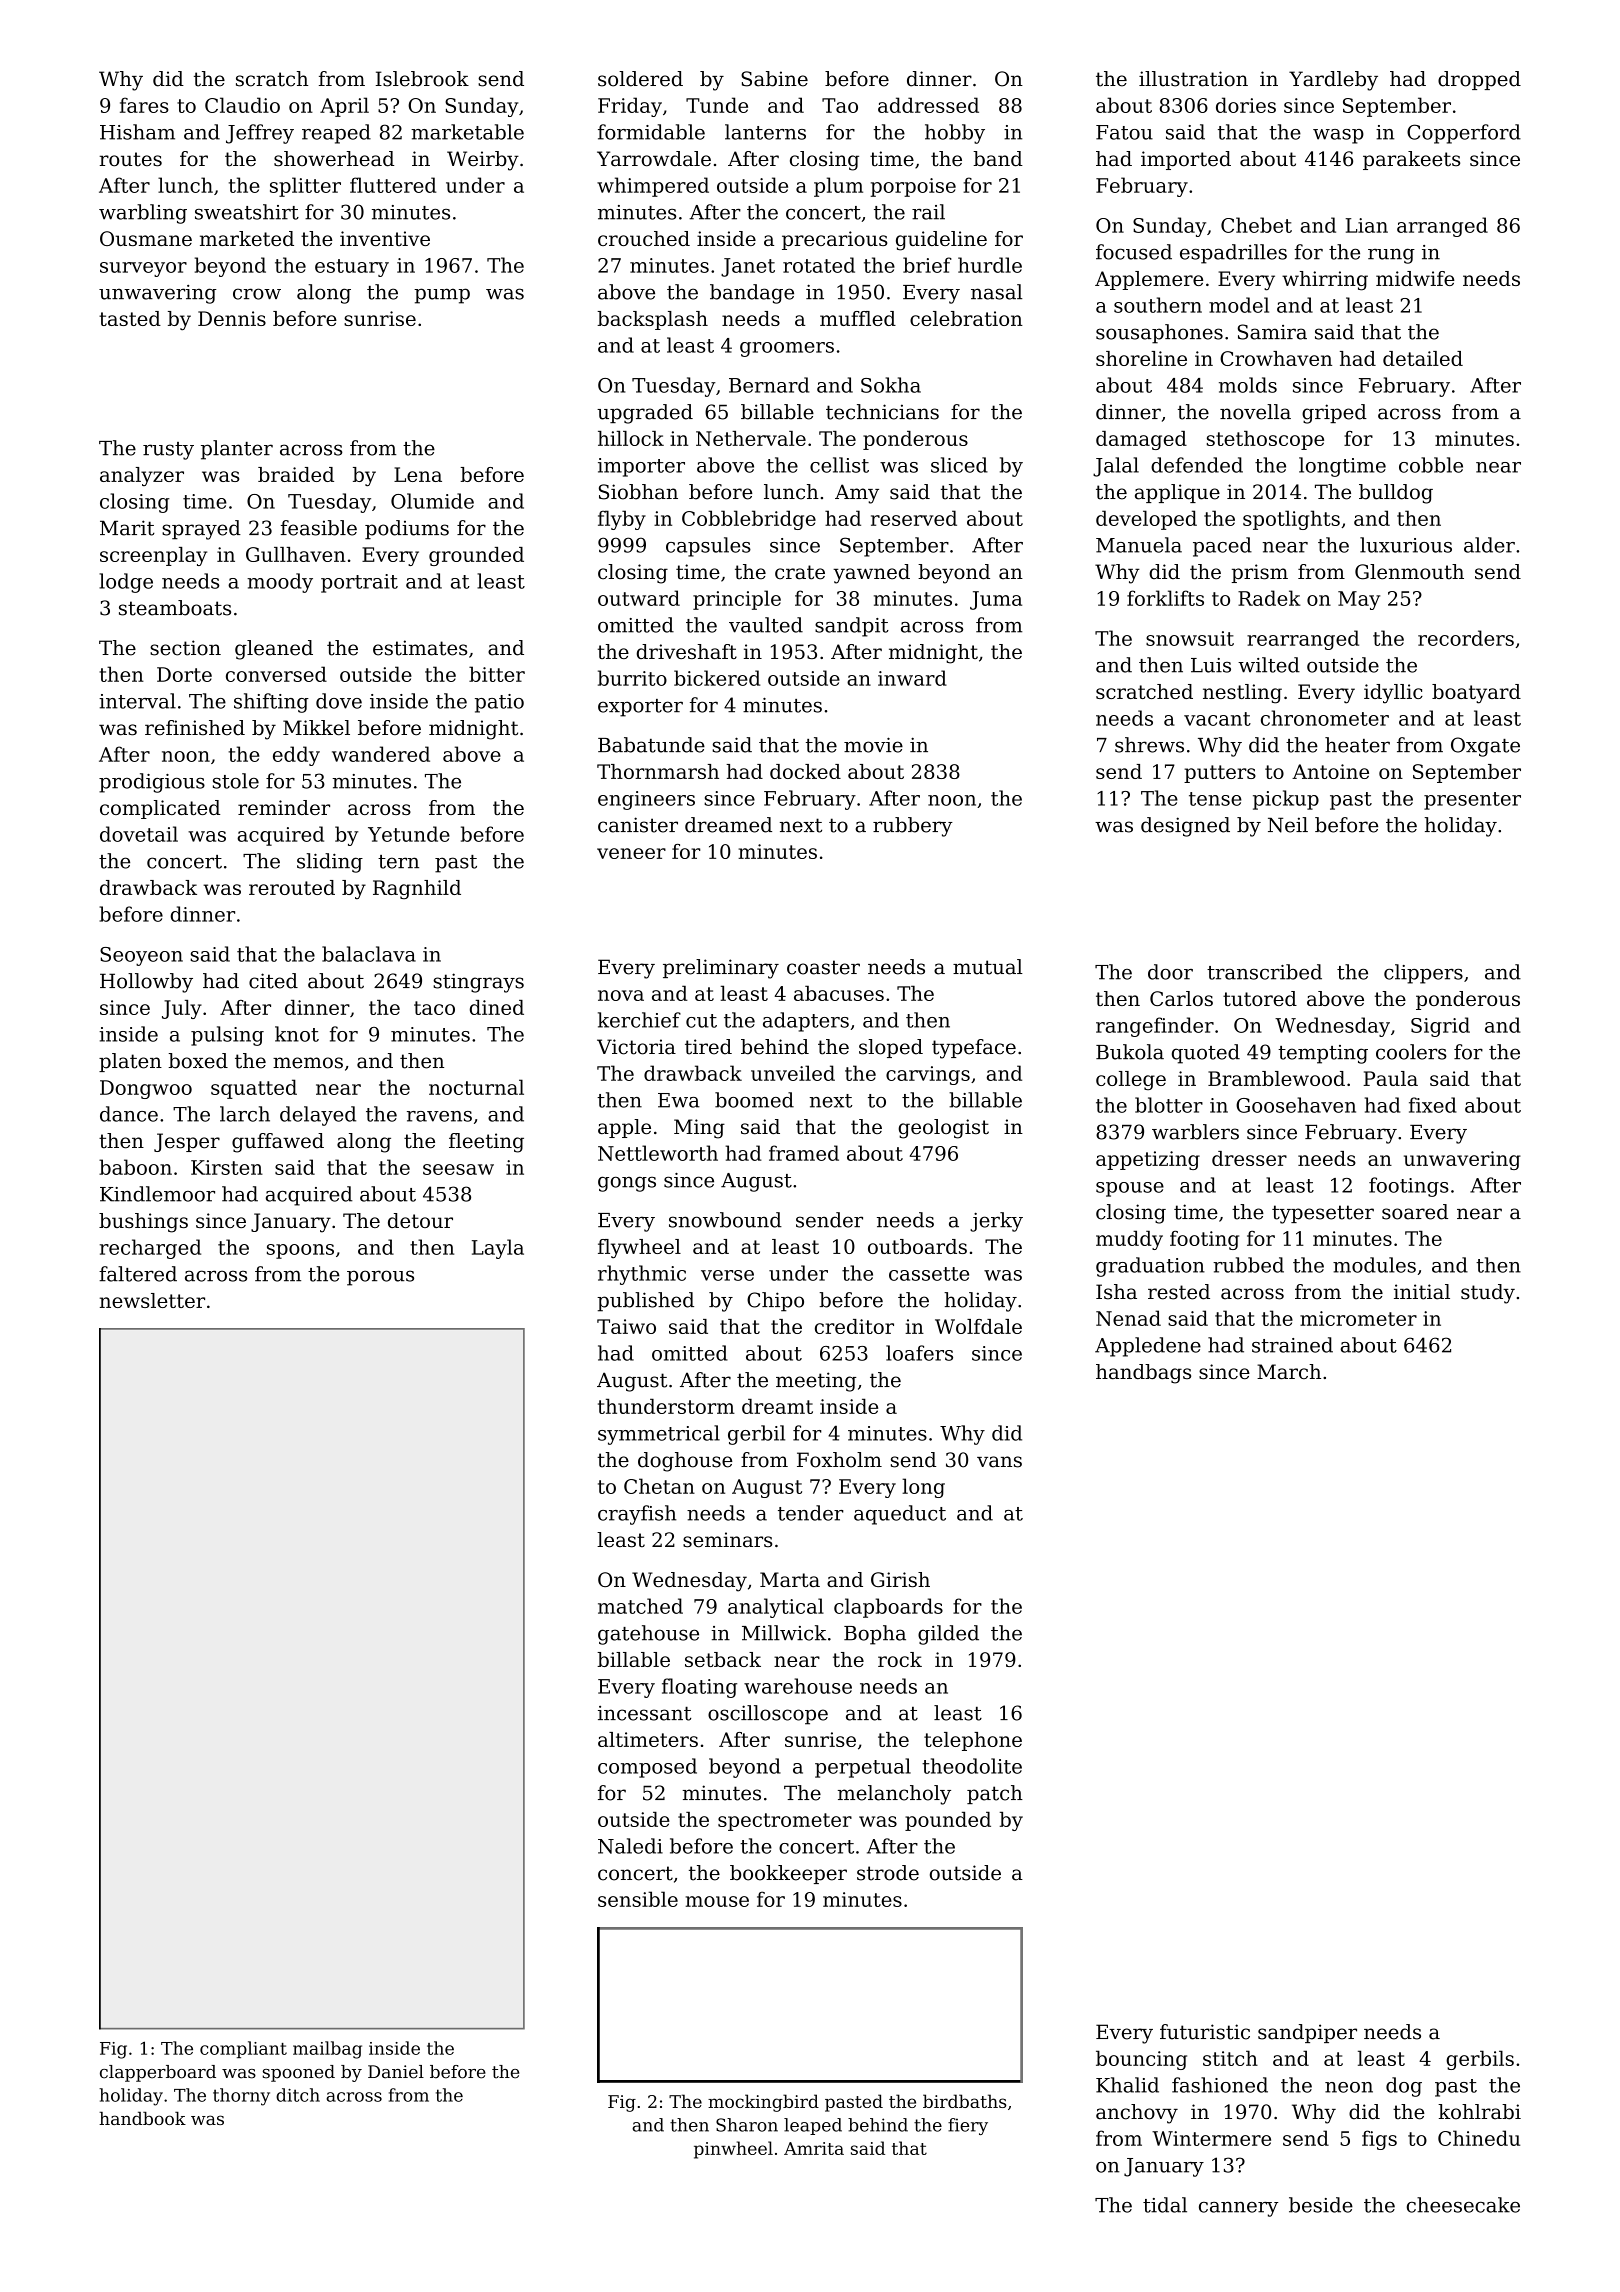 This image has width=1620, height=2292. Describe the element at coordinates (621, 995) in the image. I see `nova` at that location.
